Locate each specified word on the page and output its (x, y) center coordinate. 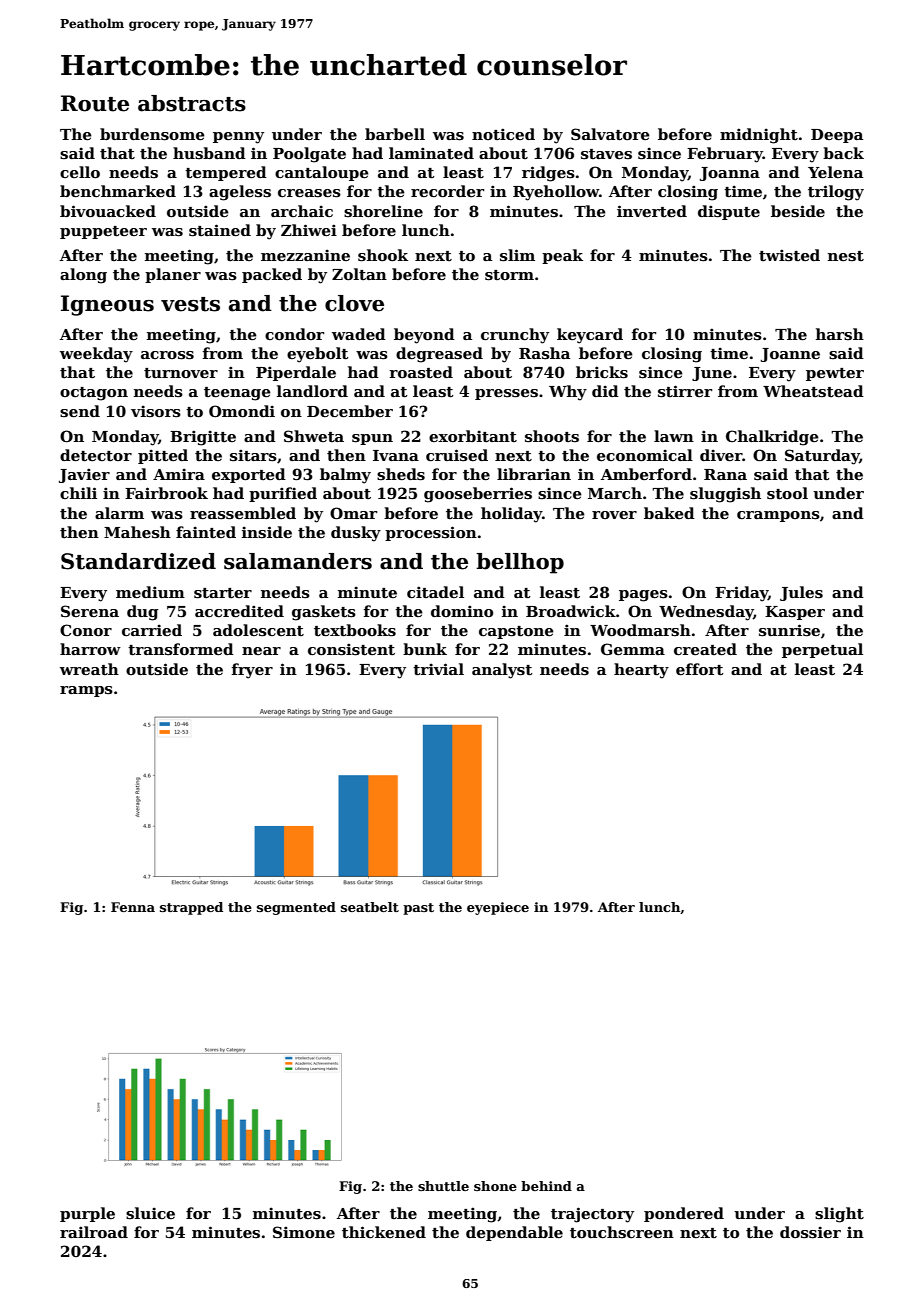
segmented (296, 908)
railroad (94, 1232)
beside (798, 211)
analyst (502, 671)
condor (294, 334)
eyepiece (498, 908)
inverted (652, 211)
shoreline (383, 211)
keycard (590, 336)
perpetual (822, 650)
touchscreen (622, 1232)
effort (700, 669)
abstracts (192, 103)
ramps (86, 691)
